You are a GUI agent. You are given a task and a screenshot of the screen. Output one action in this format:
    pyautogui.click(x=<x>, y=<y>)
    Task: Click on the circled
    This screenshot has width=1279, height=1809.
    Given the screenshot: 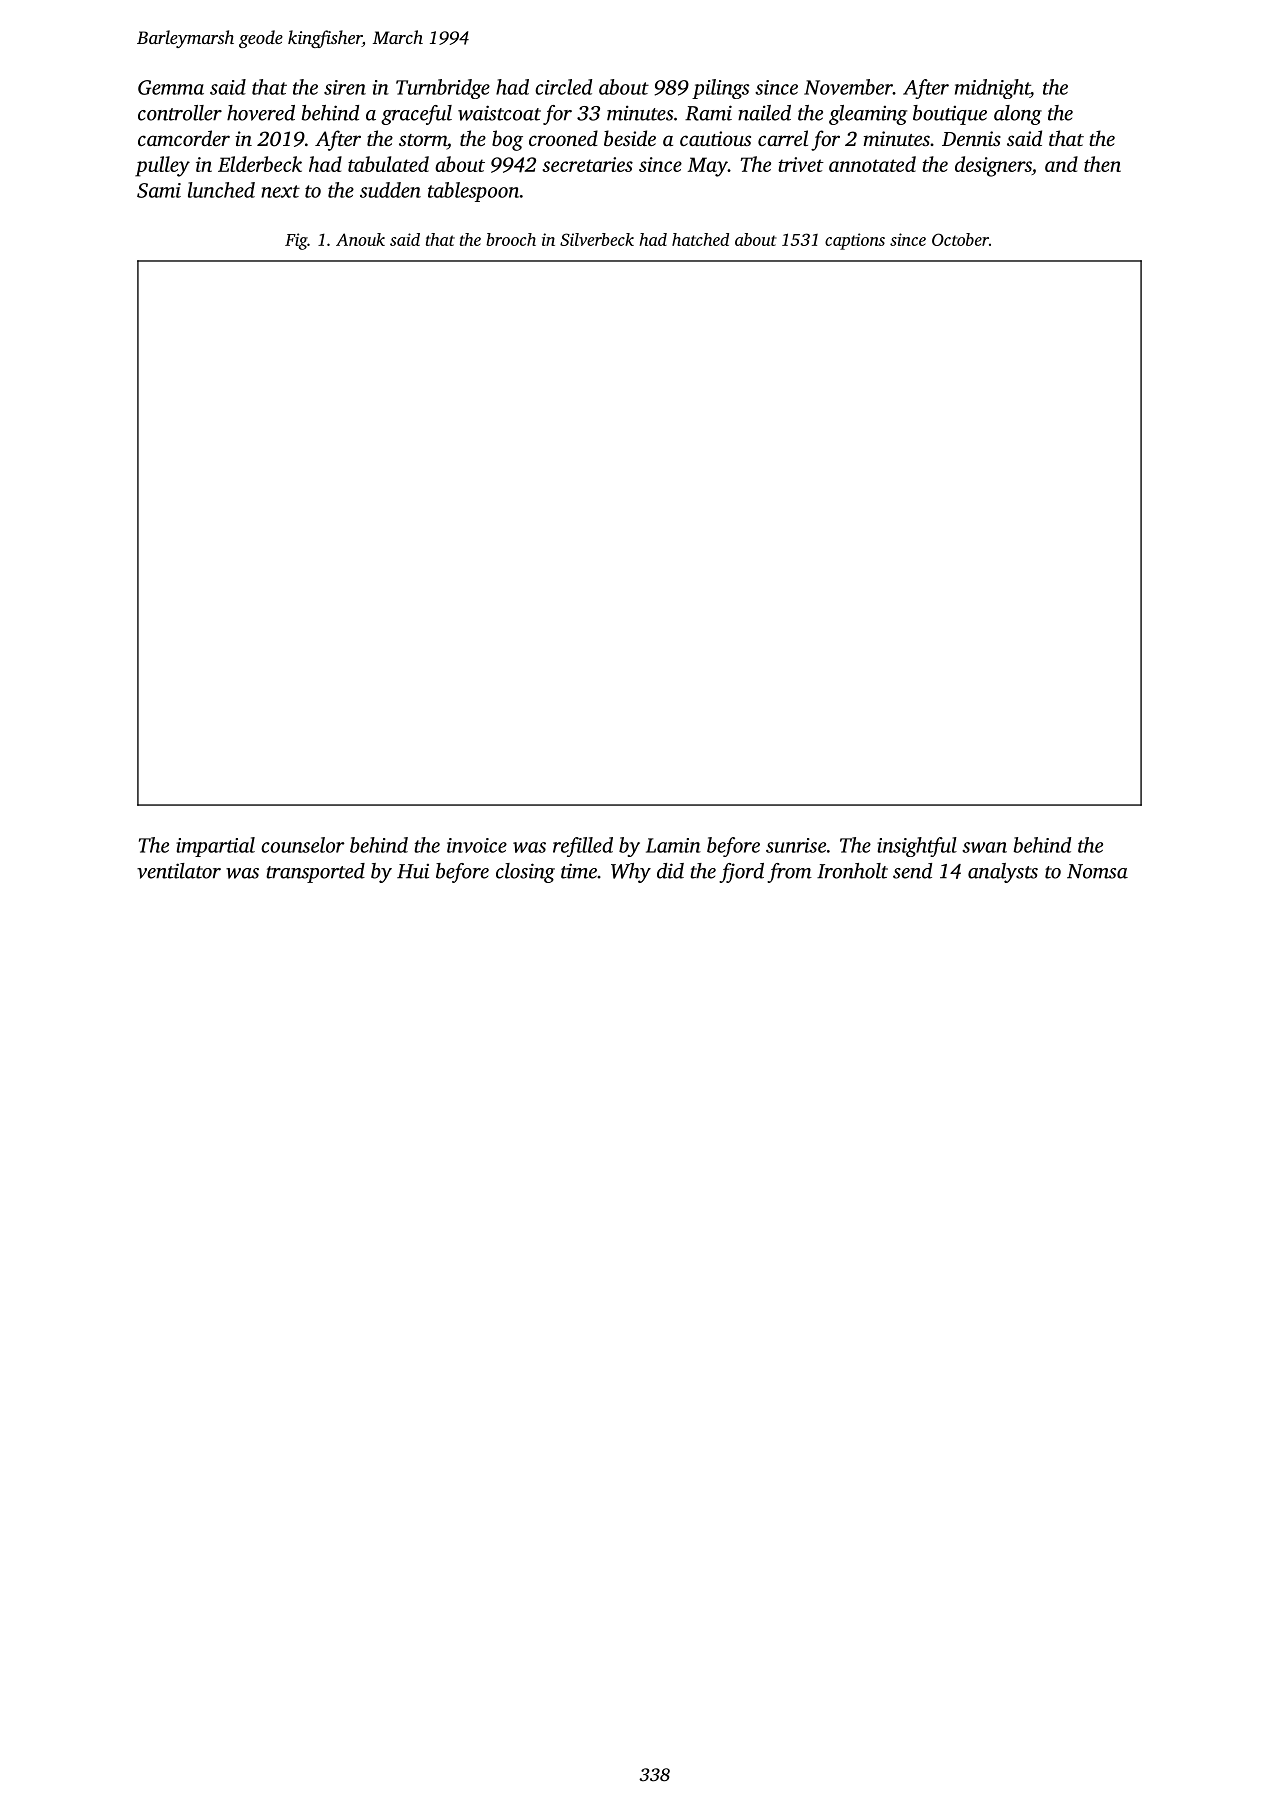 What is the action you would take?
    pyautogui.click(x=563, y=87)
